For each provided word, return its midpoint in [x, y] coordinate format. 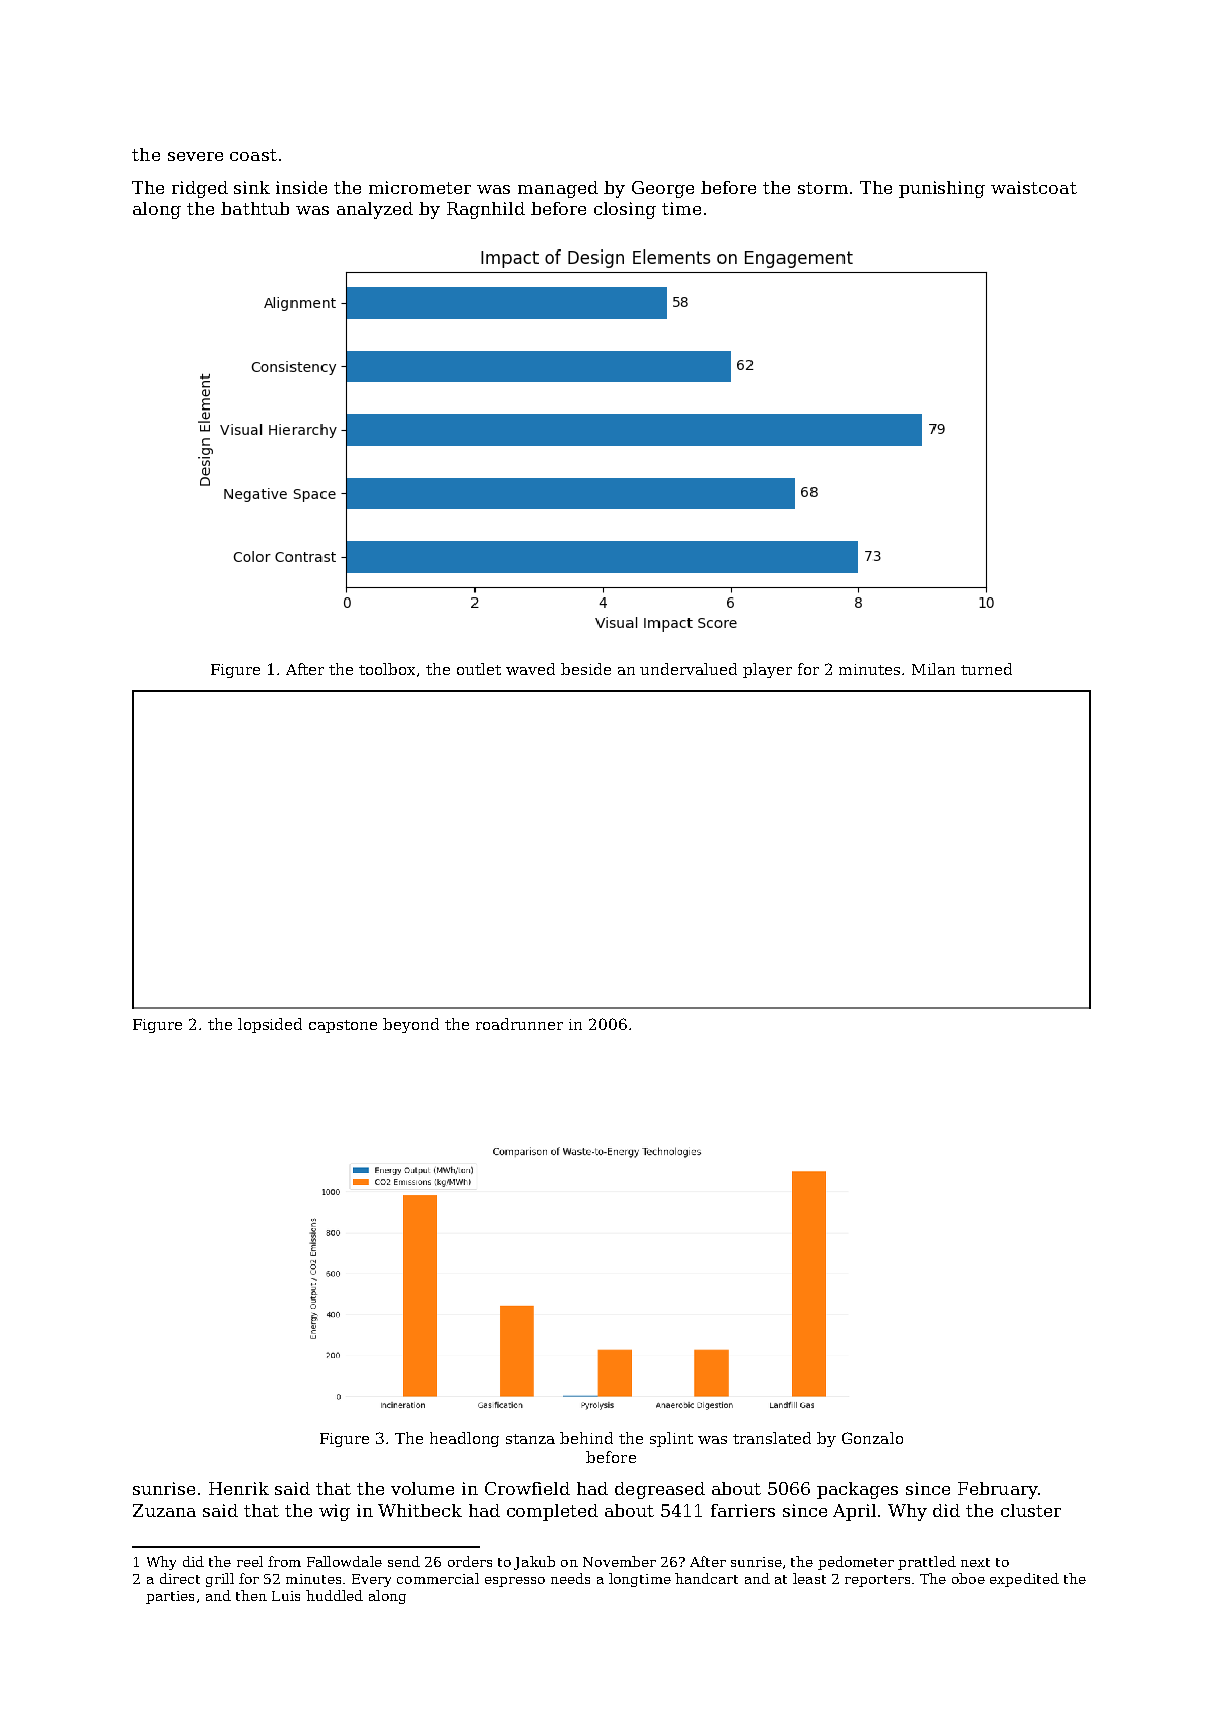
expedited [1024, 1580]
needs [570, 1578]
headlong [464, 1439]
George [663, 189]
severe [195, 156]
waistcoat [1034, 187]
